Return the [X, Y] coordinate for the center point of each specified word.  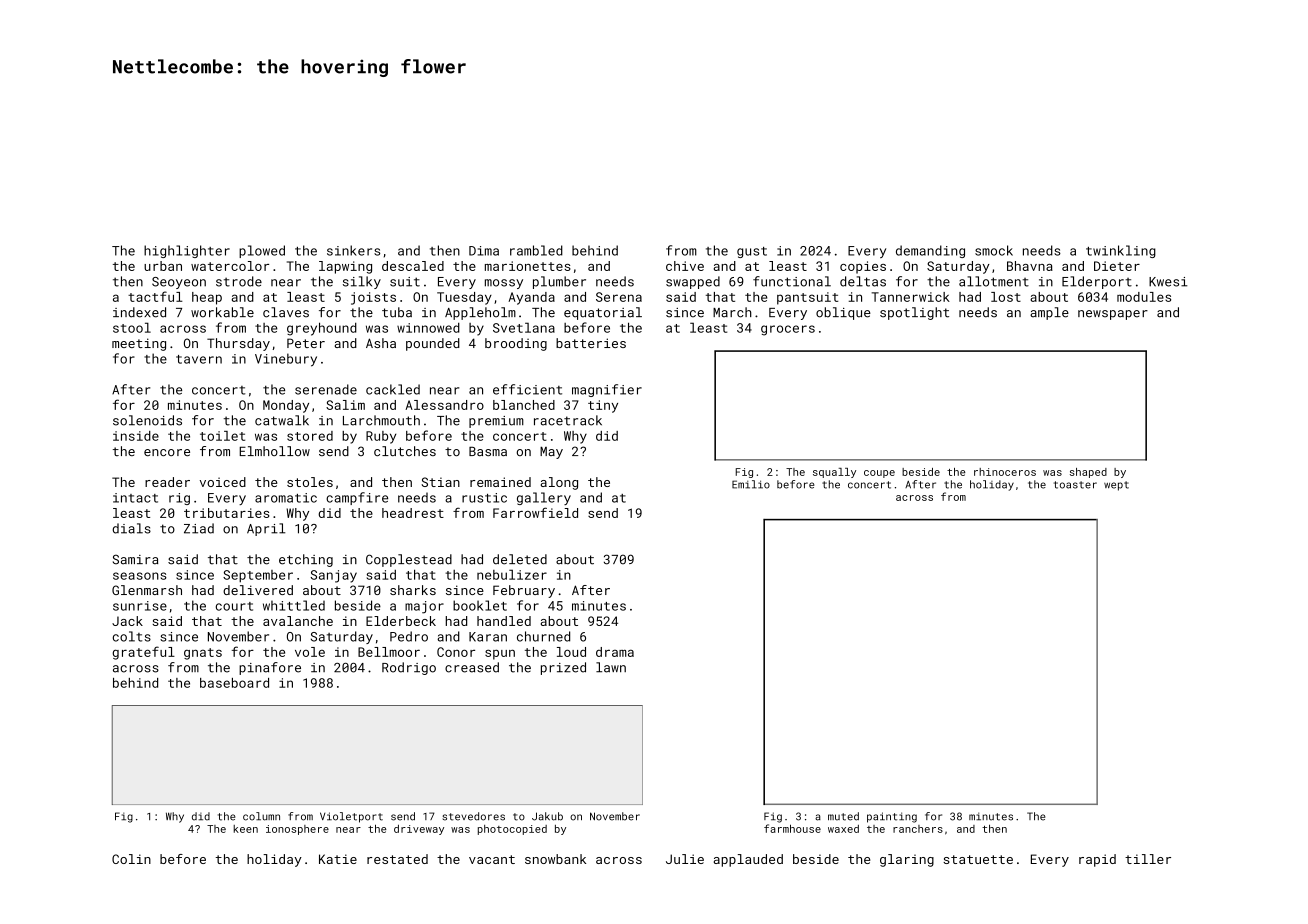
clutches [405, 451]
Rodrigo [409, 668]
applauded [748, 860]
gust [752, 252]
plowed [262, 251]
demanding [930, 251]
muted [843, 816]
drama [615, 652]
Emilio [751, 484]
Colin [131, 859]
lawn [611, 667]
